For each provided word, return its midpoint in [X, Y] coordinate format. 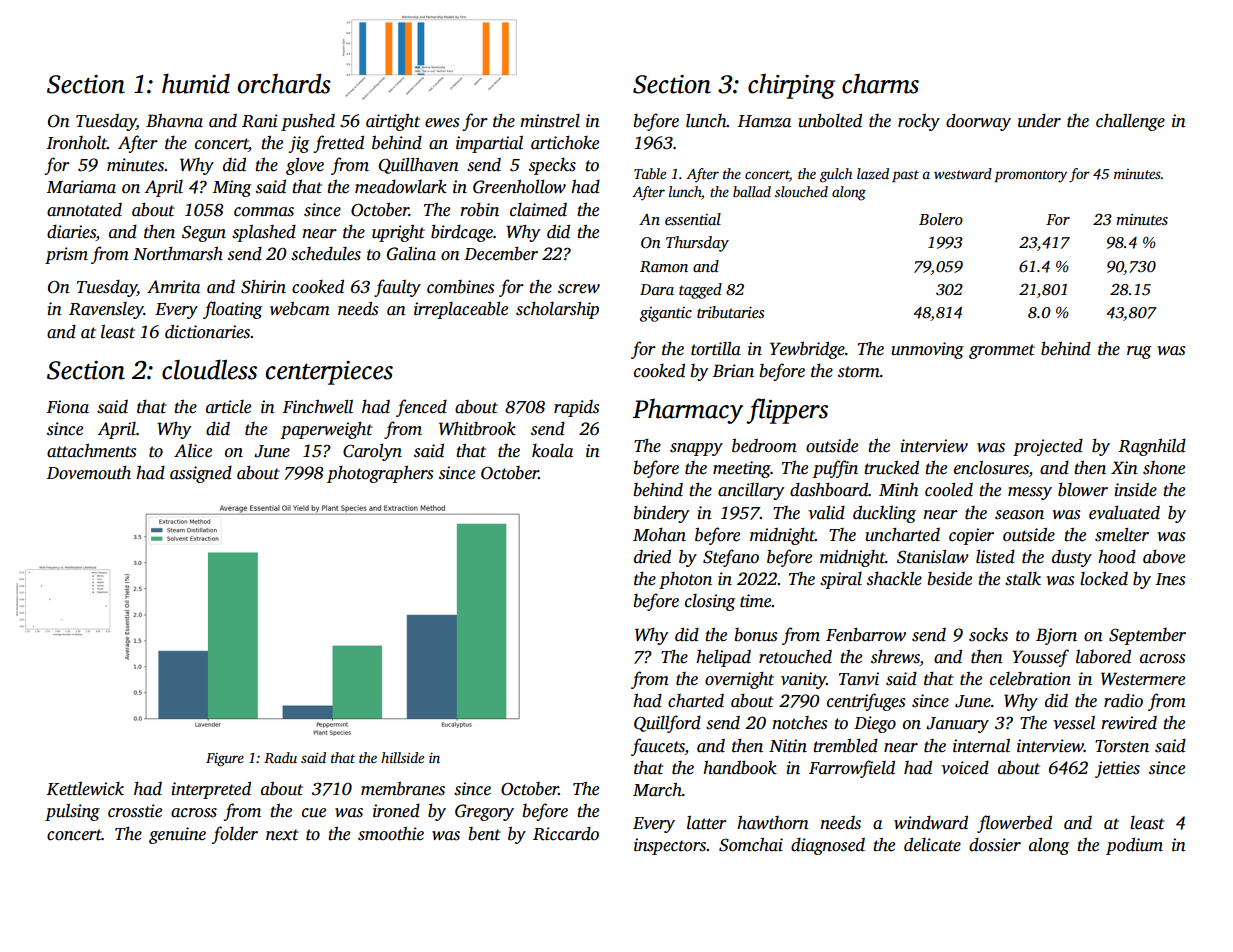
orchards [284, 83]
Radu [280, 757]
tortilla [716, 348]
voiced [965, 768]
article [228, 407]
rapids [576, 408]
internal [981, 746]
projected [1048, 447]
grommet [1002, 351]
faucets [658, 747]
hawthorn [773, 822]
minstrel [550, 121]
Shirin [263, 286]
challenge [1130, 122]
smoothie [391, 833]
